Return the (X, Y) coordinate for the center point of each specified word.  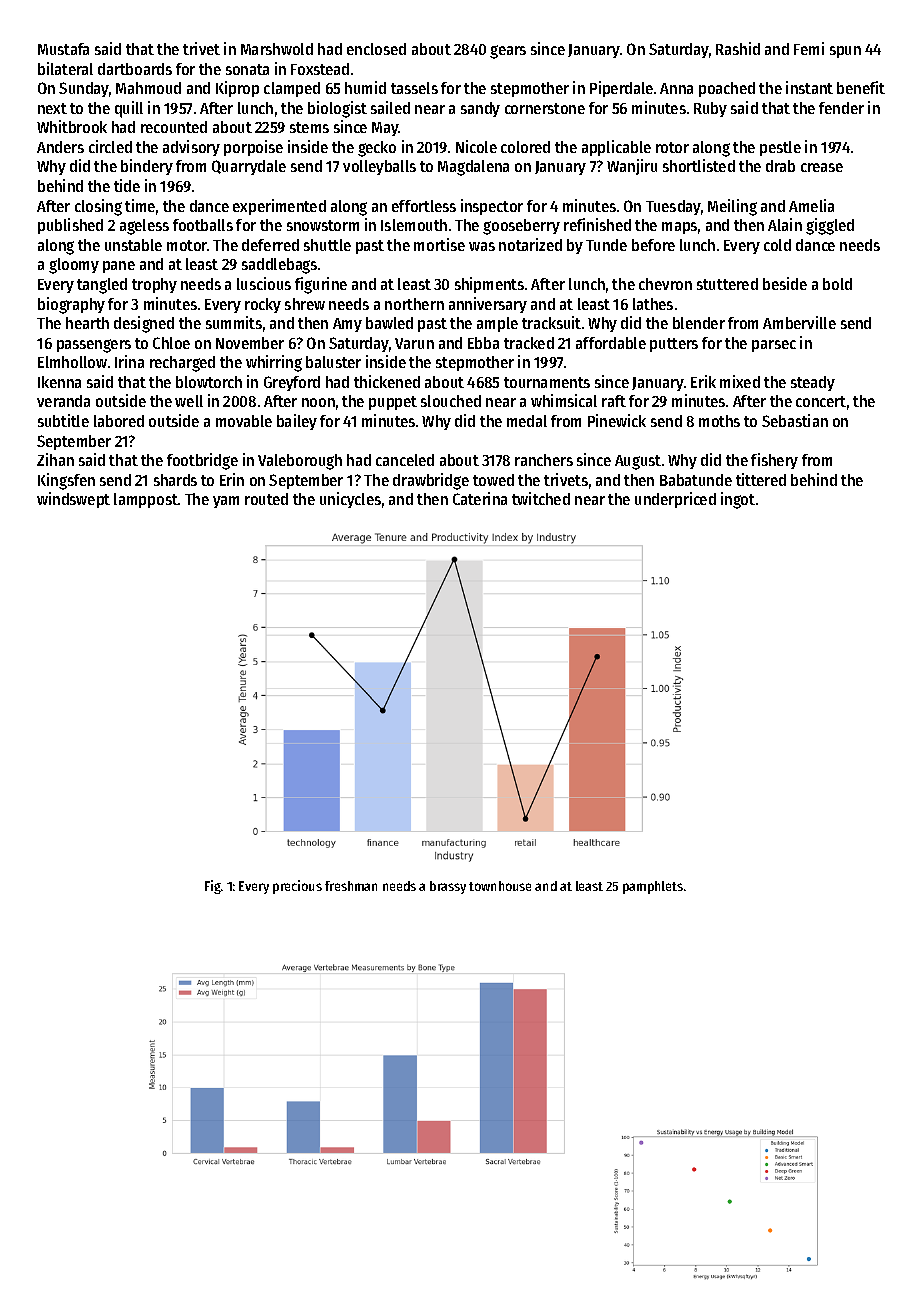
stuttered (727, 284)
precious (297, 887)
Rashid (738, 48)
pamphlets (653, 887)
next (52, 108)
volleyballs (379, 167)
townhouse (500, 886)
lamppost (146, 500)
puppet (393, 403)
